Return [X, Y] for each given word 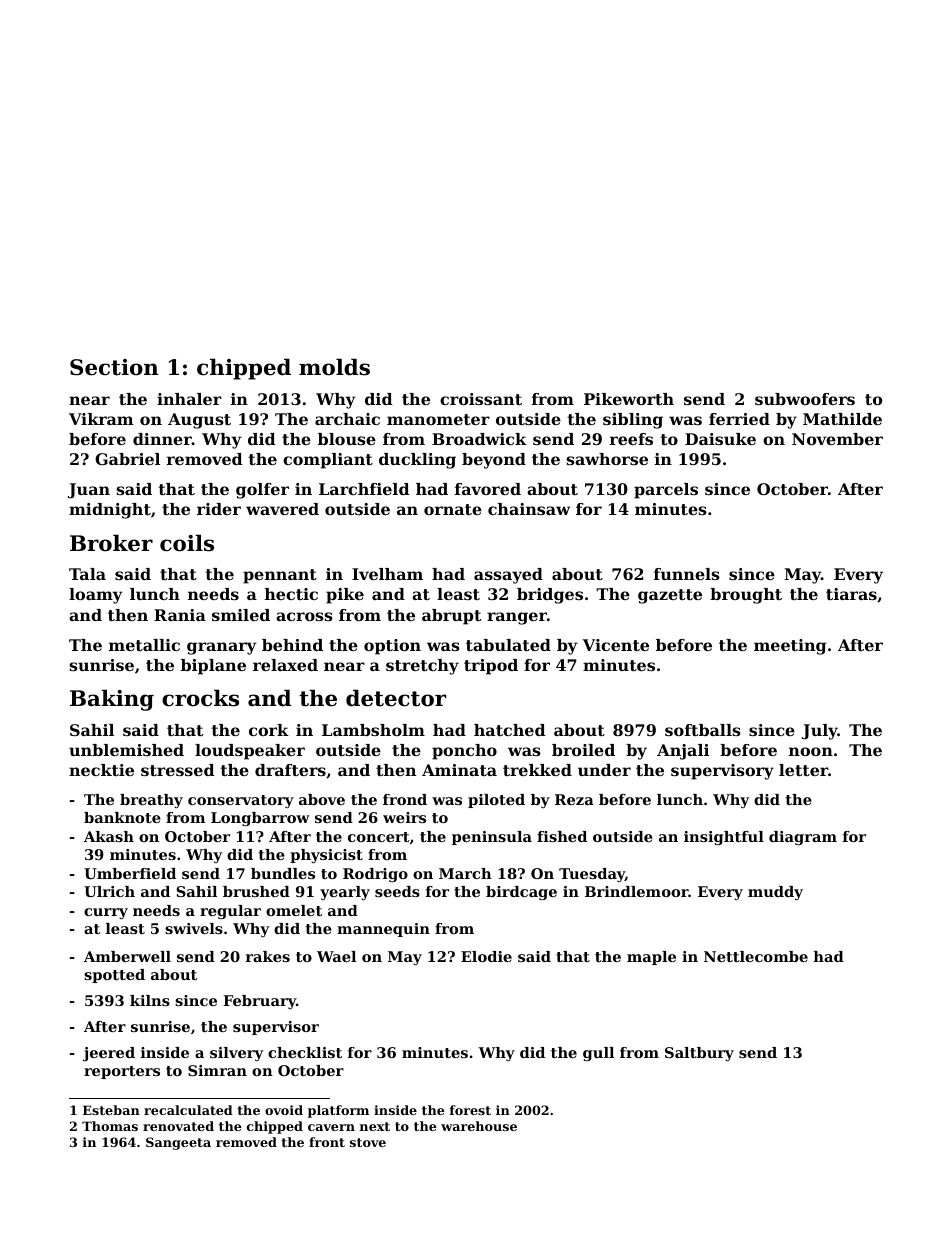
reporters [122, 1072]
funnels [687, 574]
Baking [112, 700]
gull [598, 1054]
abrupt [451, 617]
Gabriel [127, 459]
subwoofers [805, 399]
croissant [481, 399]
